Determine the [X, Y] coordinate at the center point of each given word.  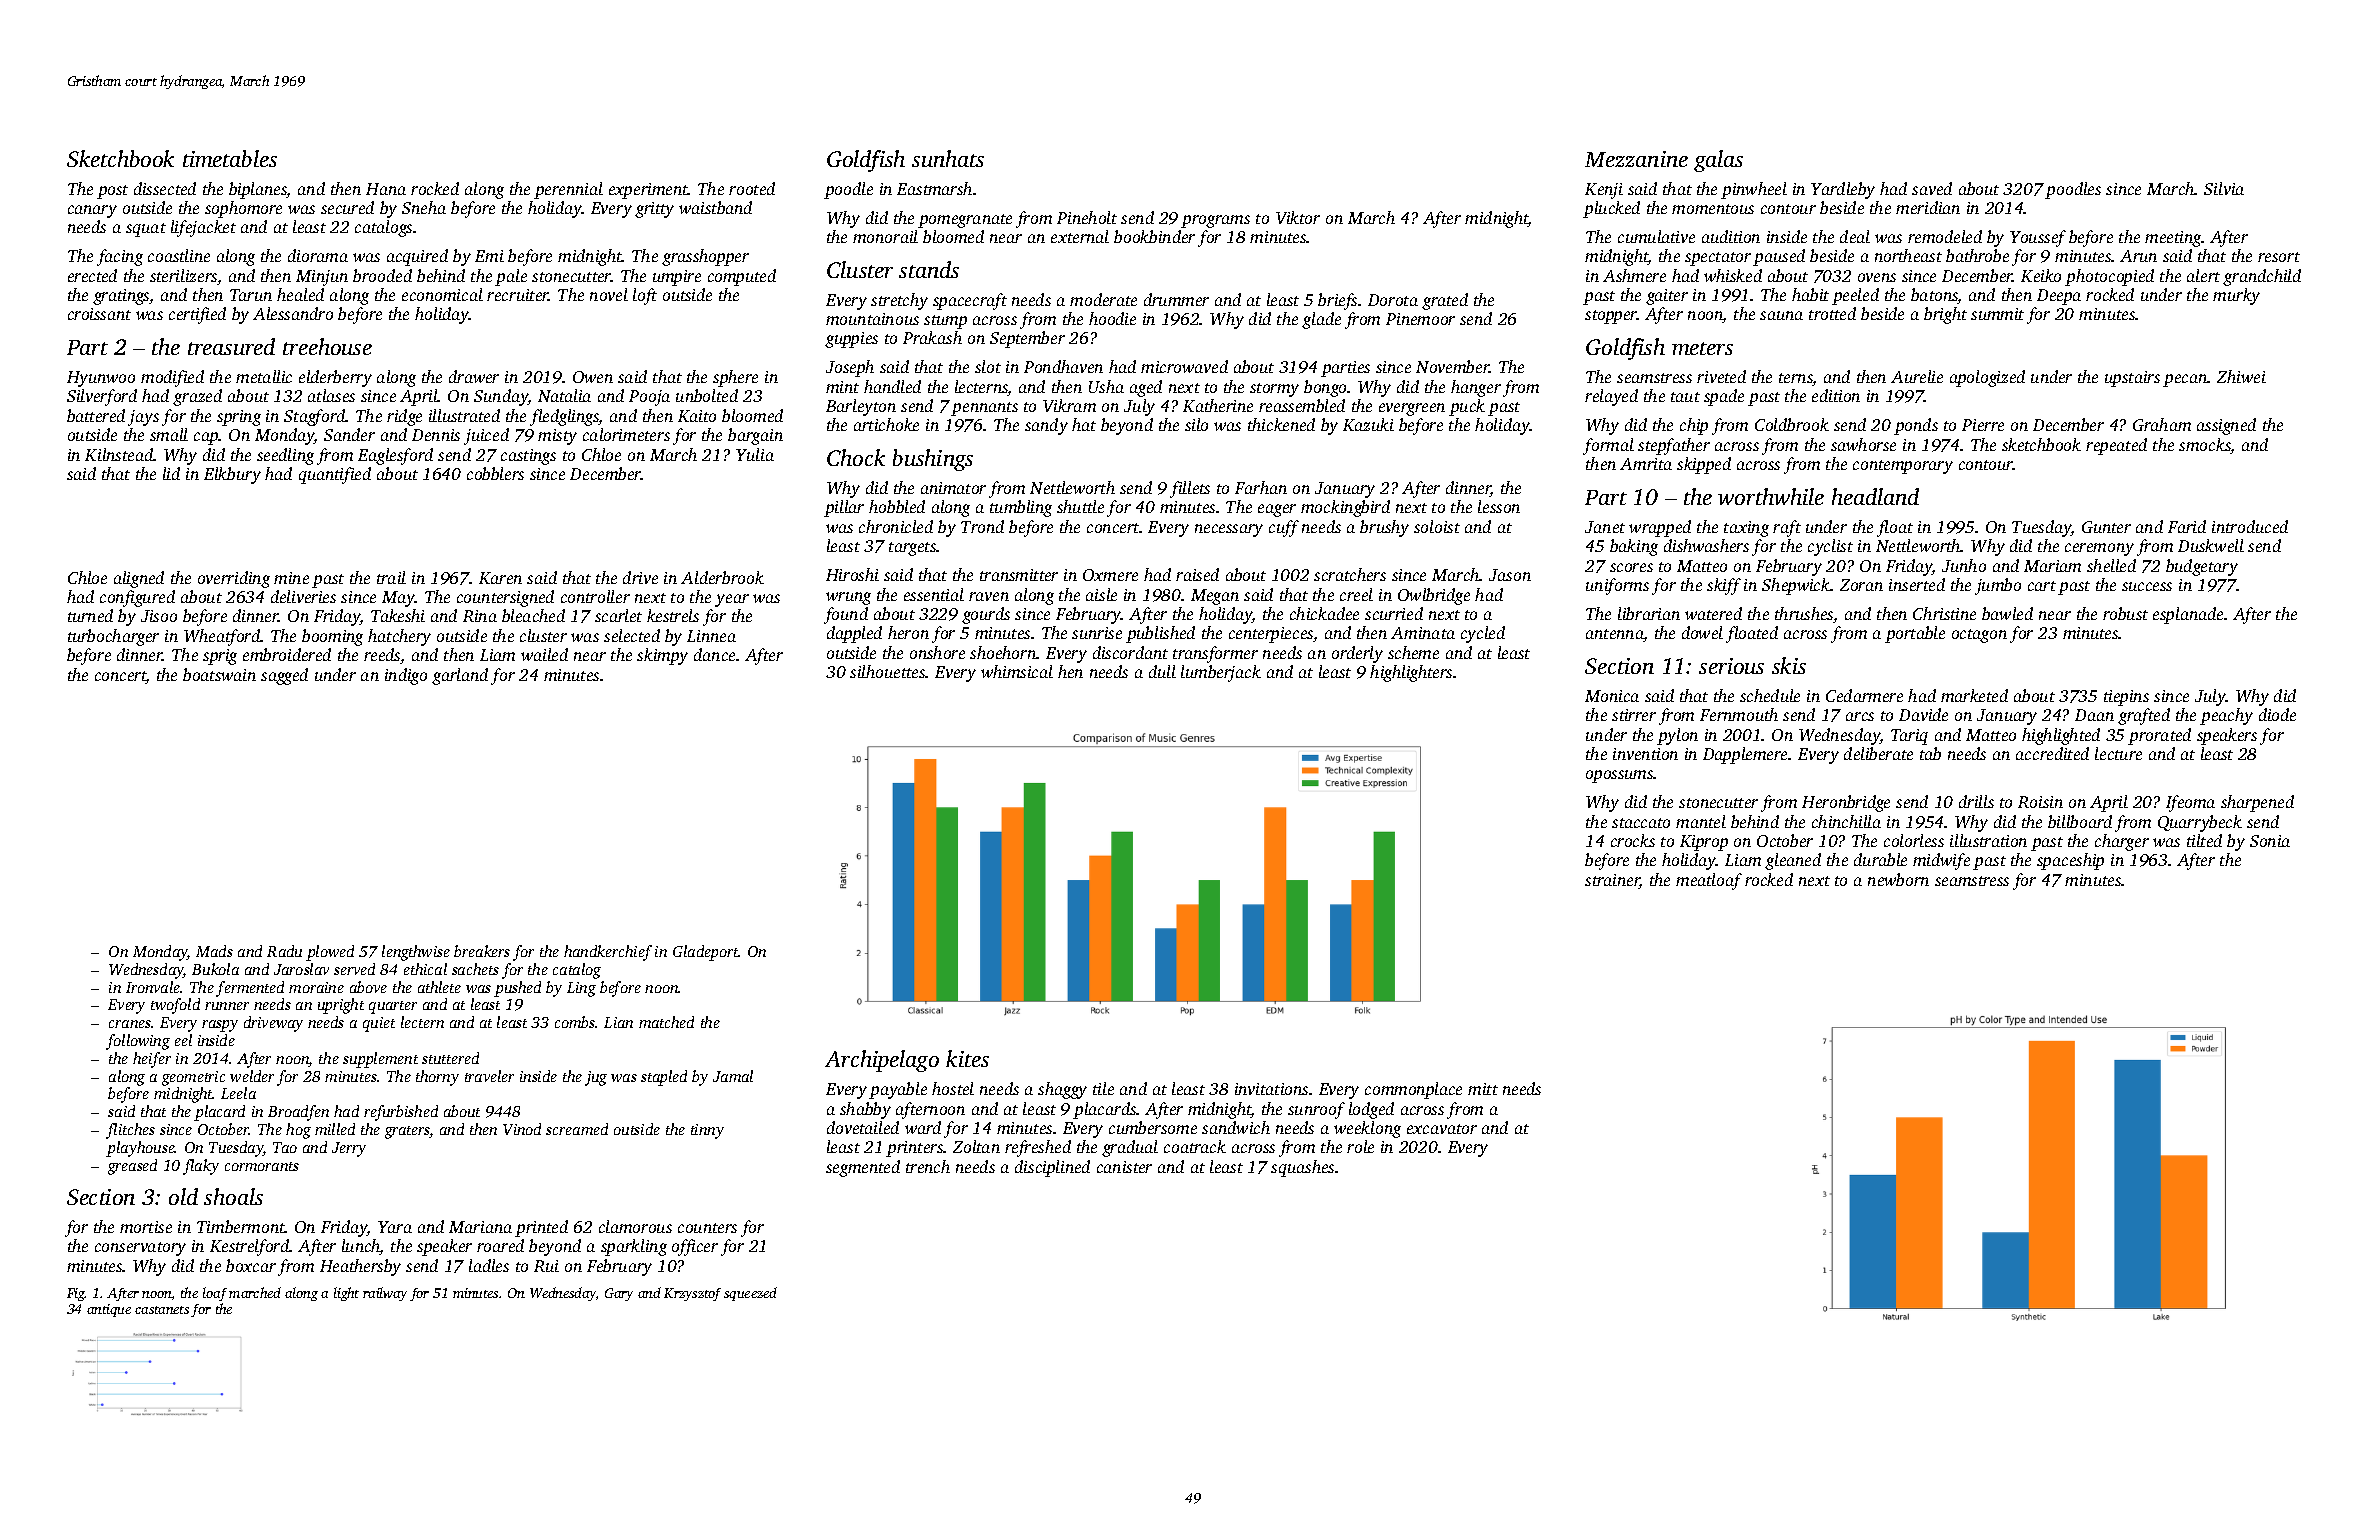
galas [1718, 161]
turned [90, 615]
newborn [1898, 879]
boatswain [219, 674]
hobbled [897, 506]
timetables [230, 158]
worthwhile [1771, 496]
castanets [162, 1310]
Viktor [1298, 217]
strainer [1612, 881]
